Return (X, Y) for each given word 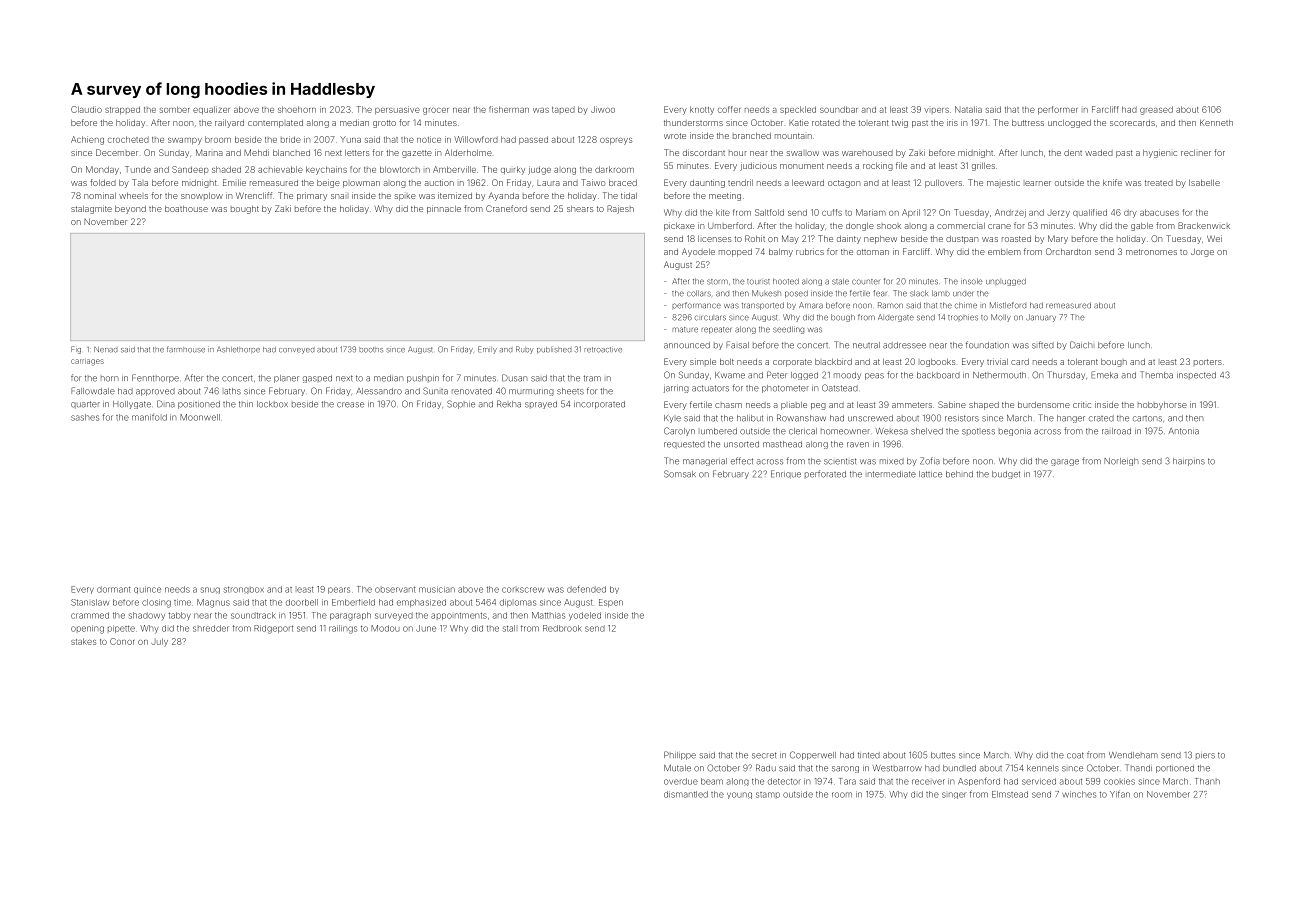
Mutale (677, 768)
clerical (803, 431)
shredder (211, 628)
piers (1205, 756)
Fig (76, 350)
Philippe (680, 755)
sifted (1043, 345)
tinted (869, 755)
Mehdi (256, 152)
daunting (707, 183)
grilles (983, 166)
